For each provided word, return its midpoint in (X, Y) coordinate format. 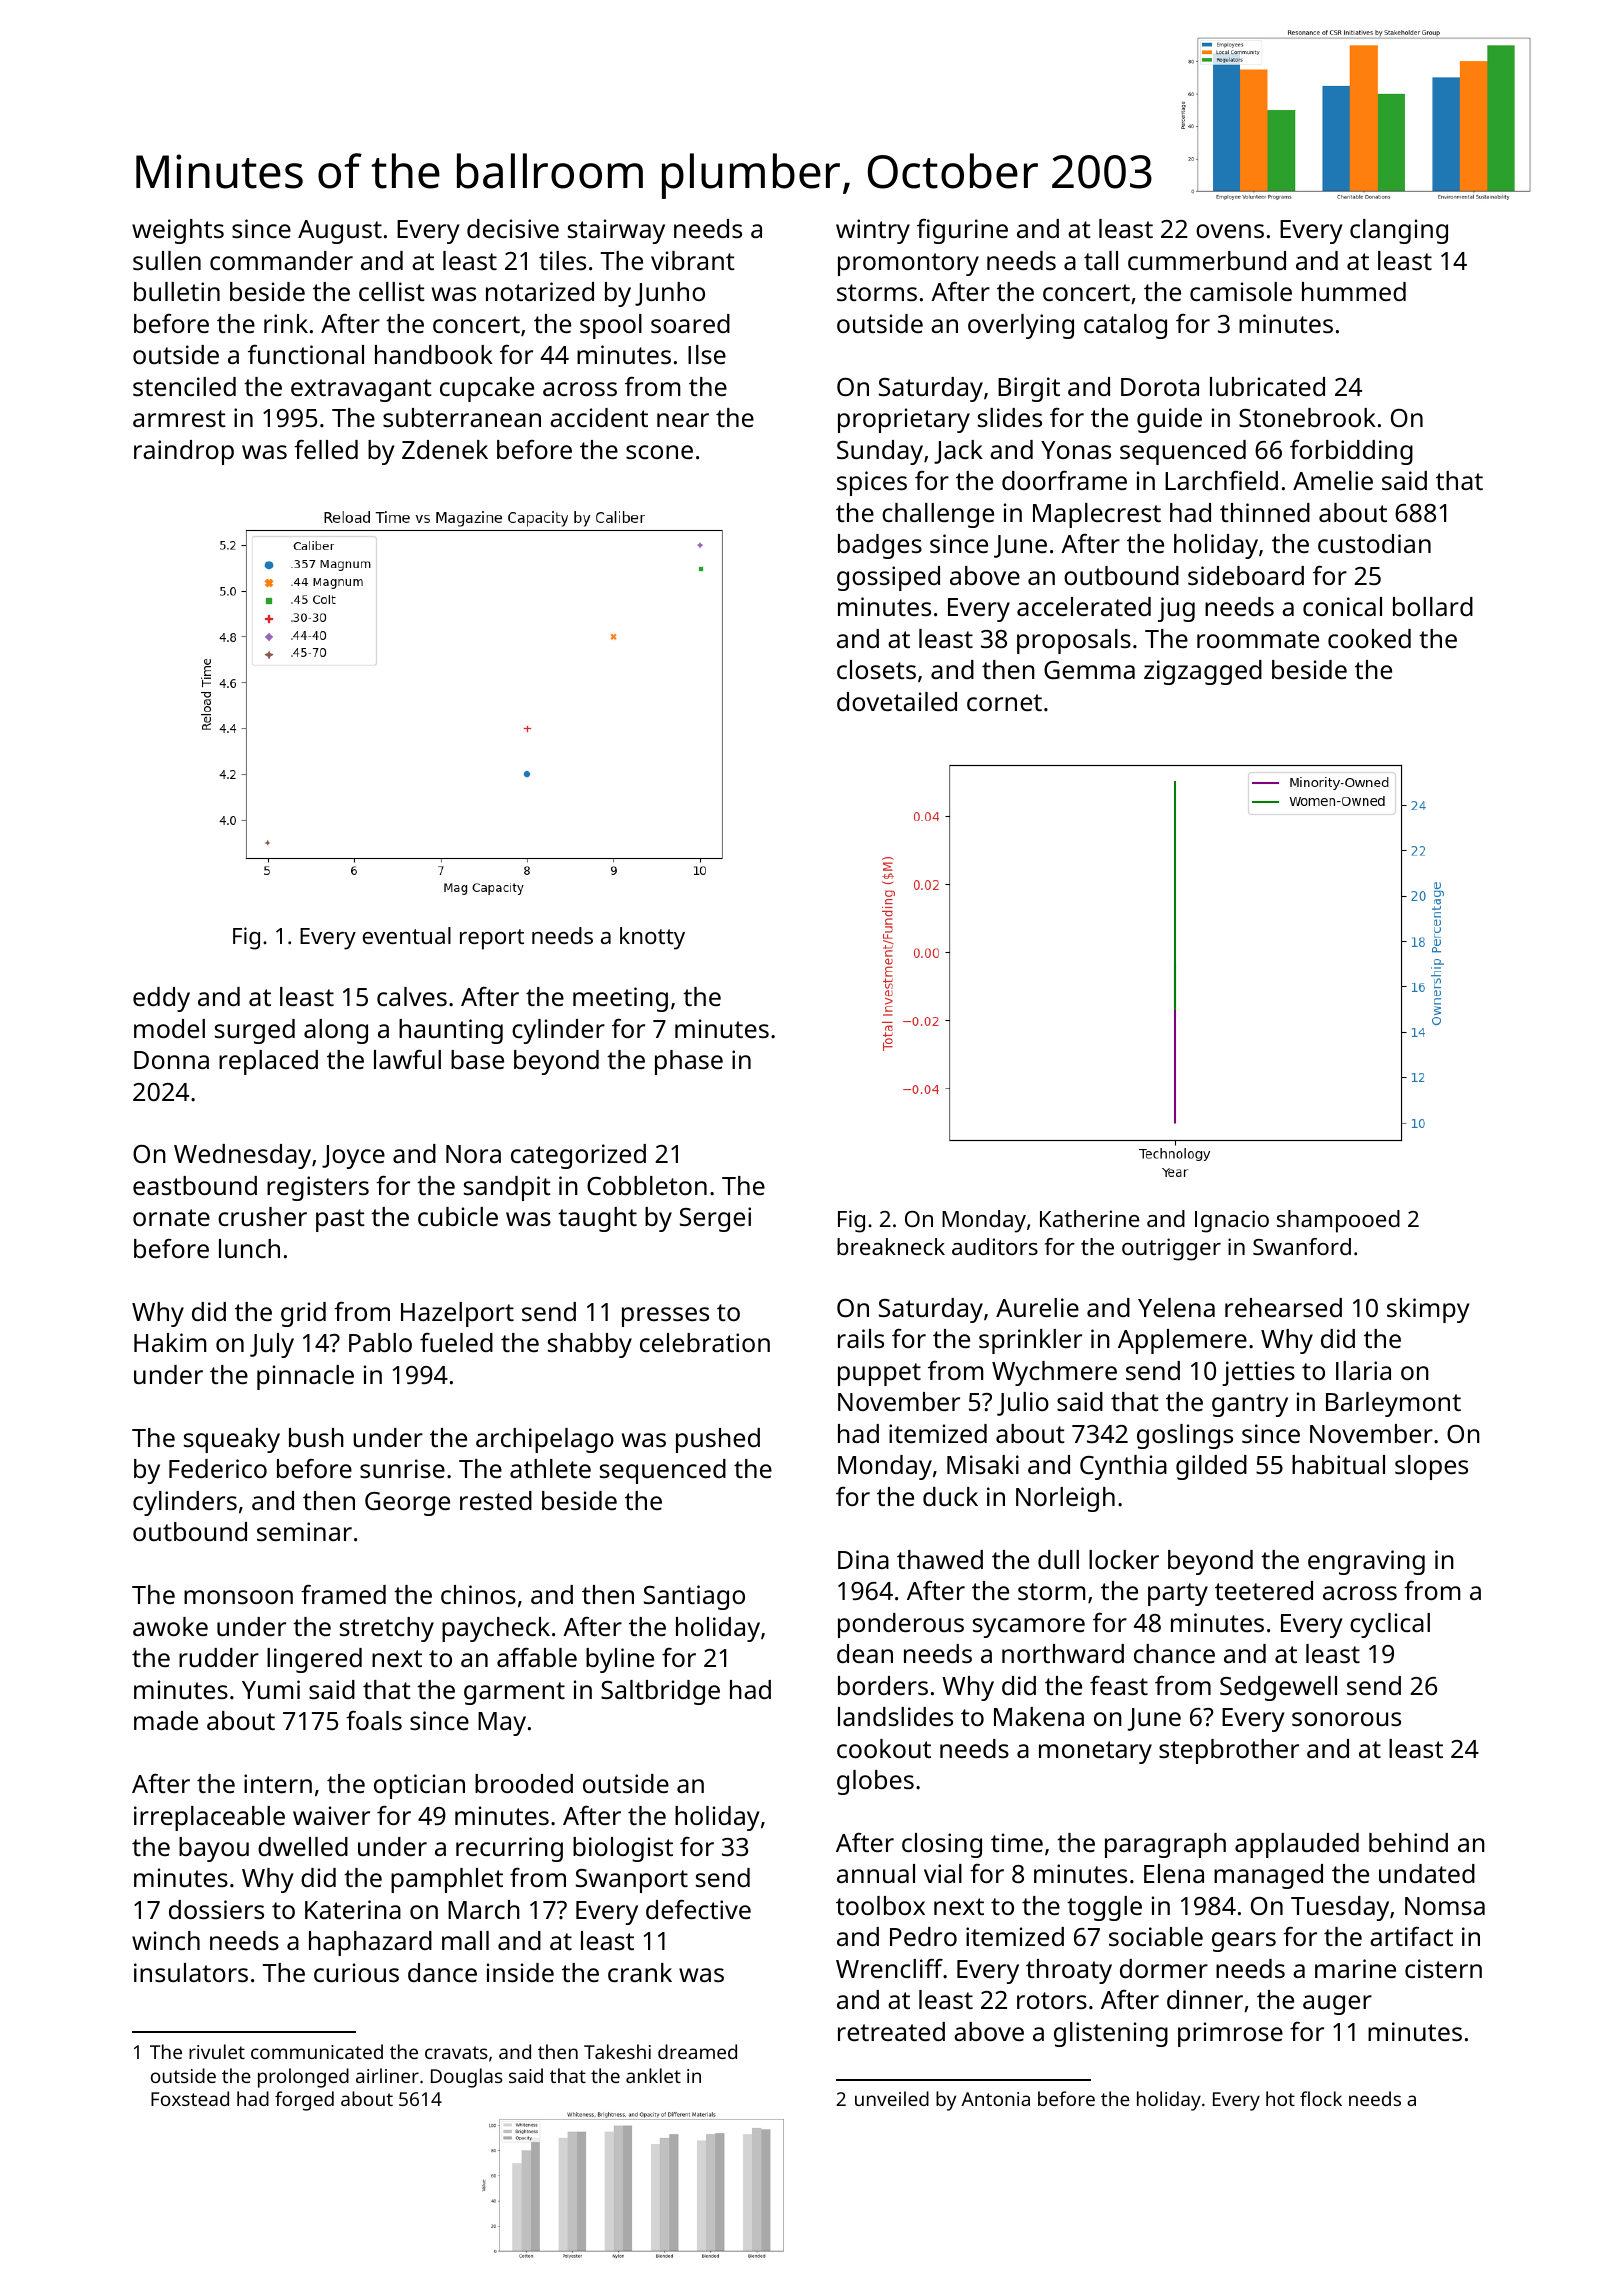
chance (1174, 1653)
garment (514, 1693)
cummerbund (1207, 260)
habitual (1338, 1464)
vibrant (693, 260)
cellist (392, 291)
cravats (456, 2052)
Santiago (694, 1597)
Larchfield (1221, 480)
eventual (407, 935)
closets (876, 669)
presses (665, 1317)
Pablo (380, 1342)
